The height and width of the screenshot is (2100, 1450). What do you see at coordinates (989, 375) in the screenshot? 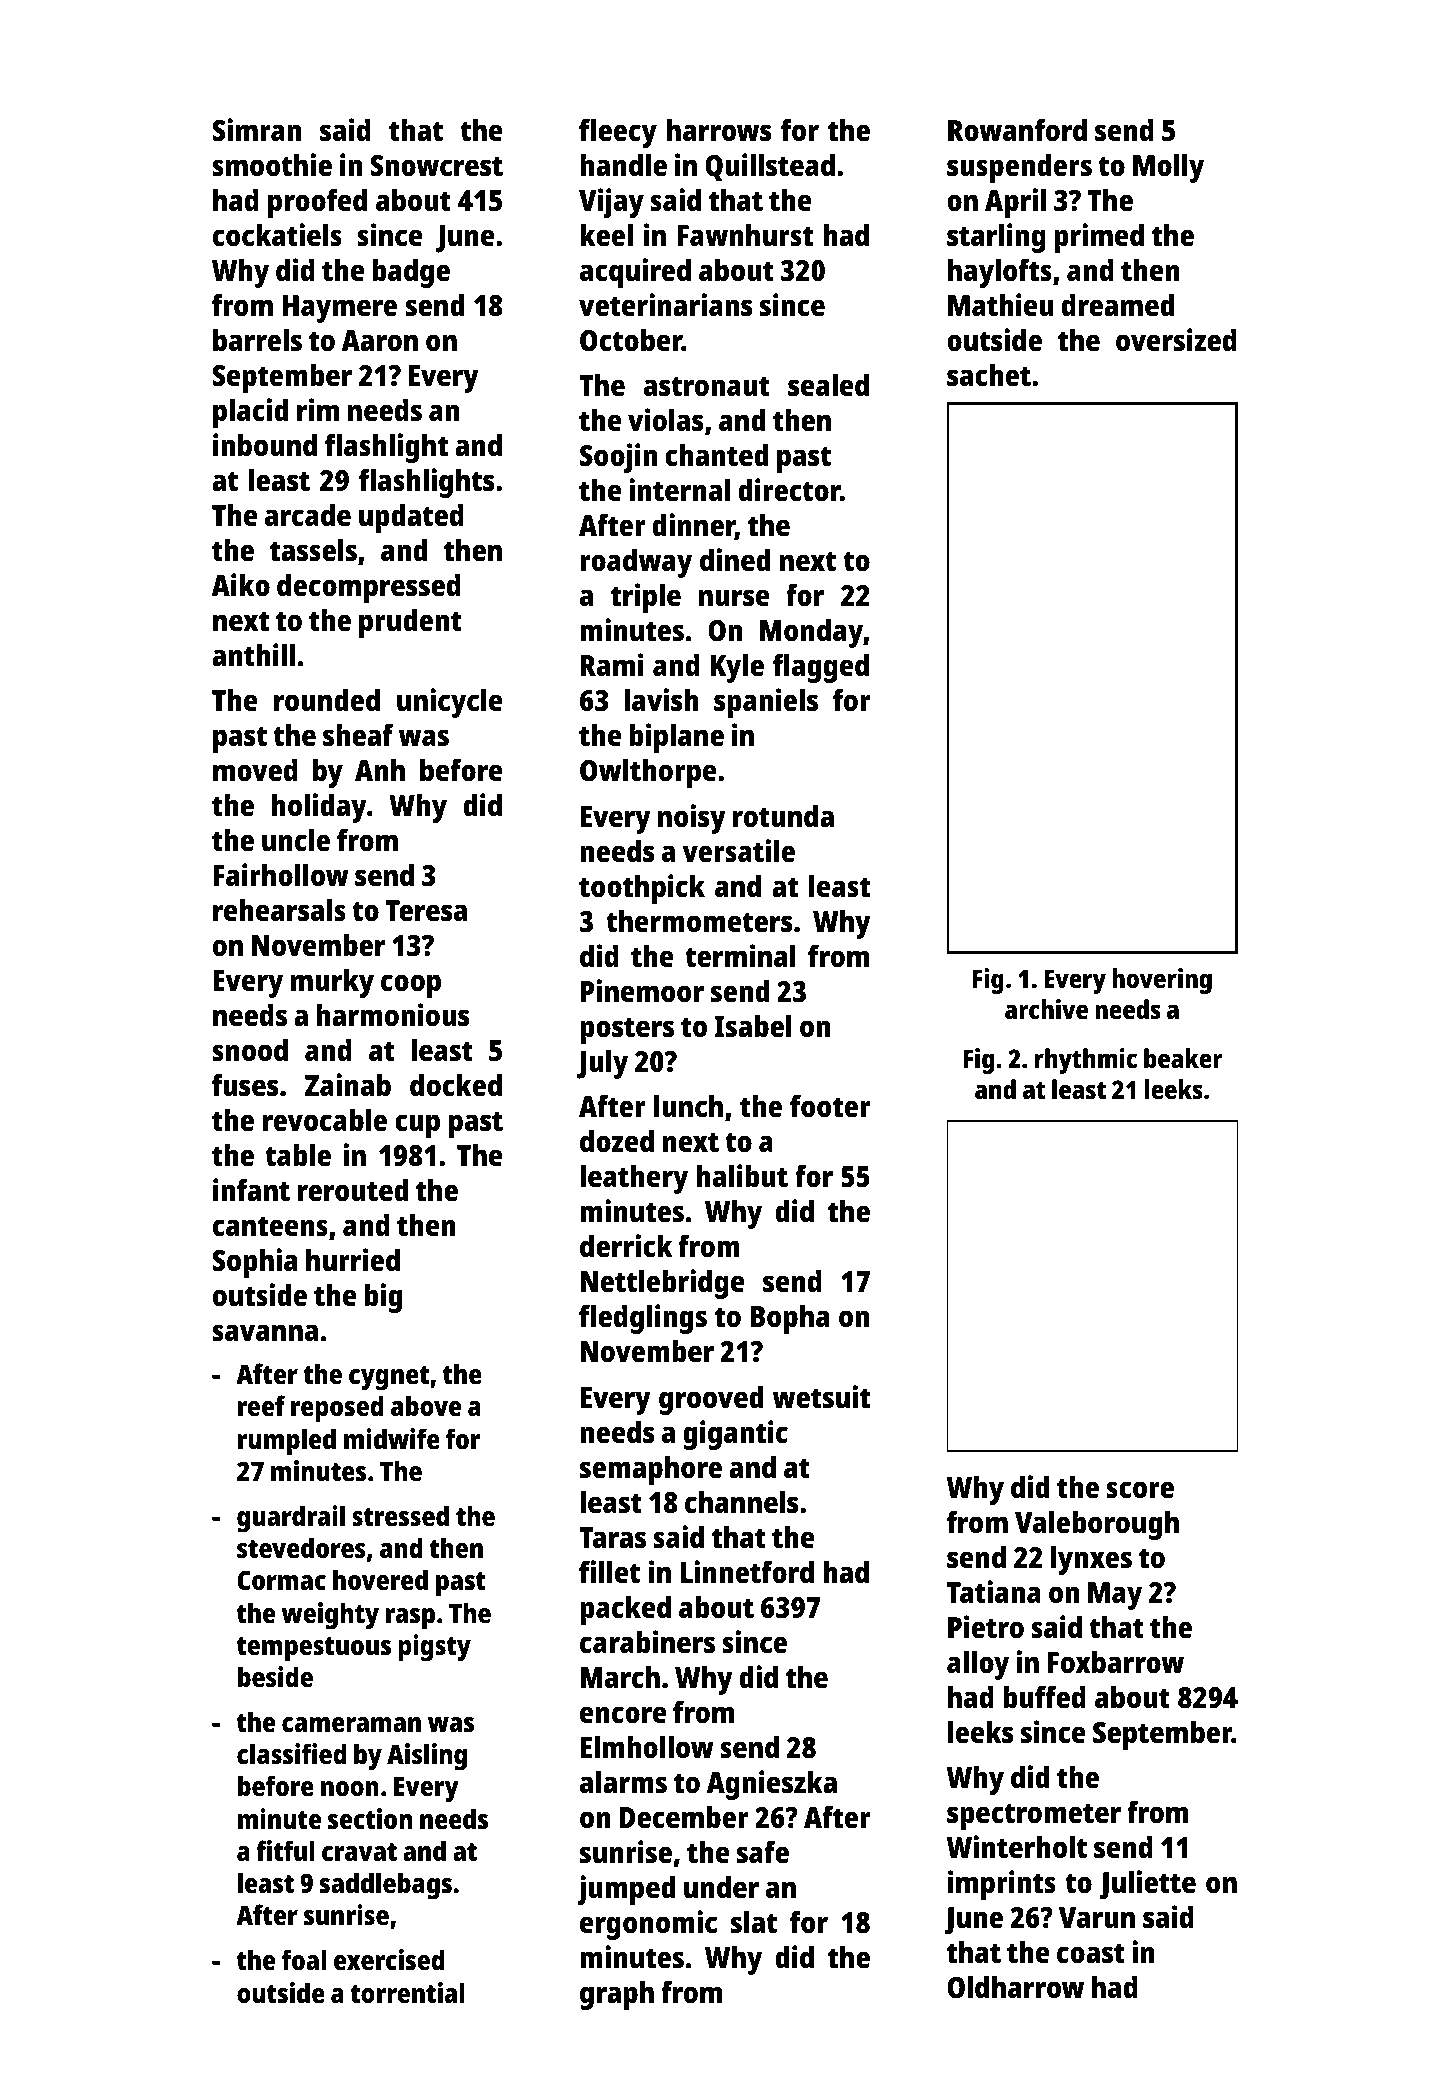
I see `sachet` at bounding box center [989, 375].
